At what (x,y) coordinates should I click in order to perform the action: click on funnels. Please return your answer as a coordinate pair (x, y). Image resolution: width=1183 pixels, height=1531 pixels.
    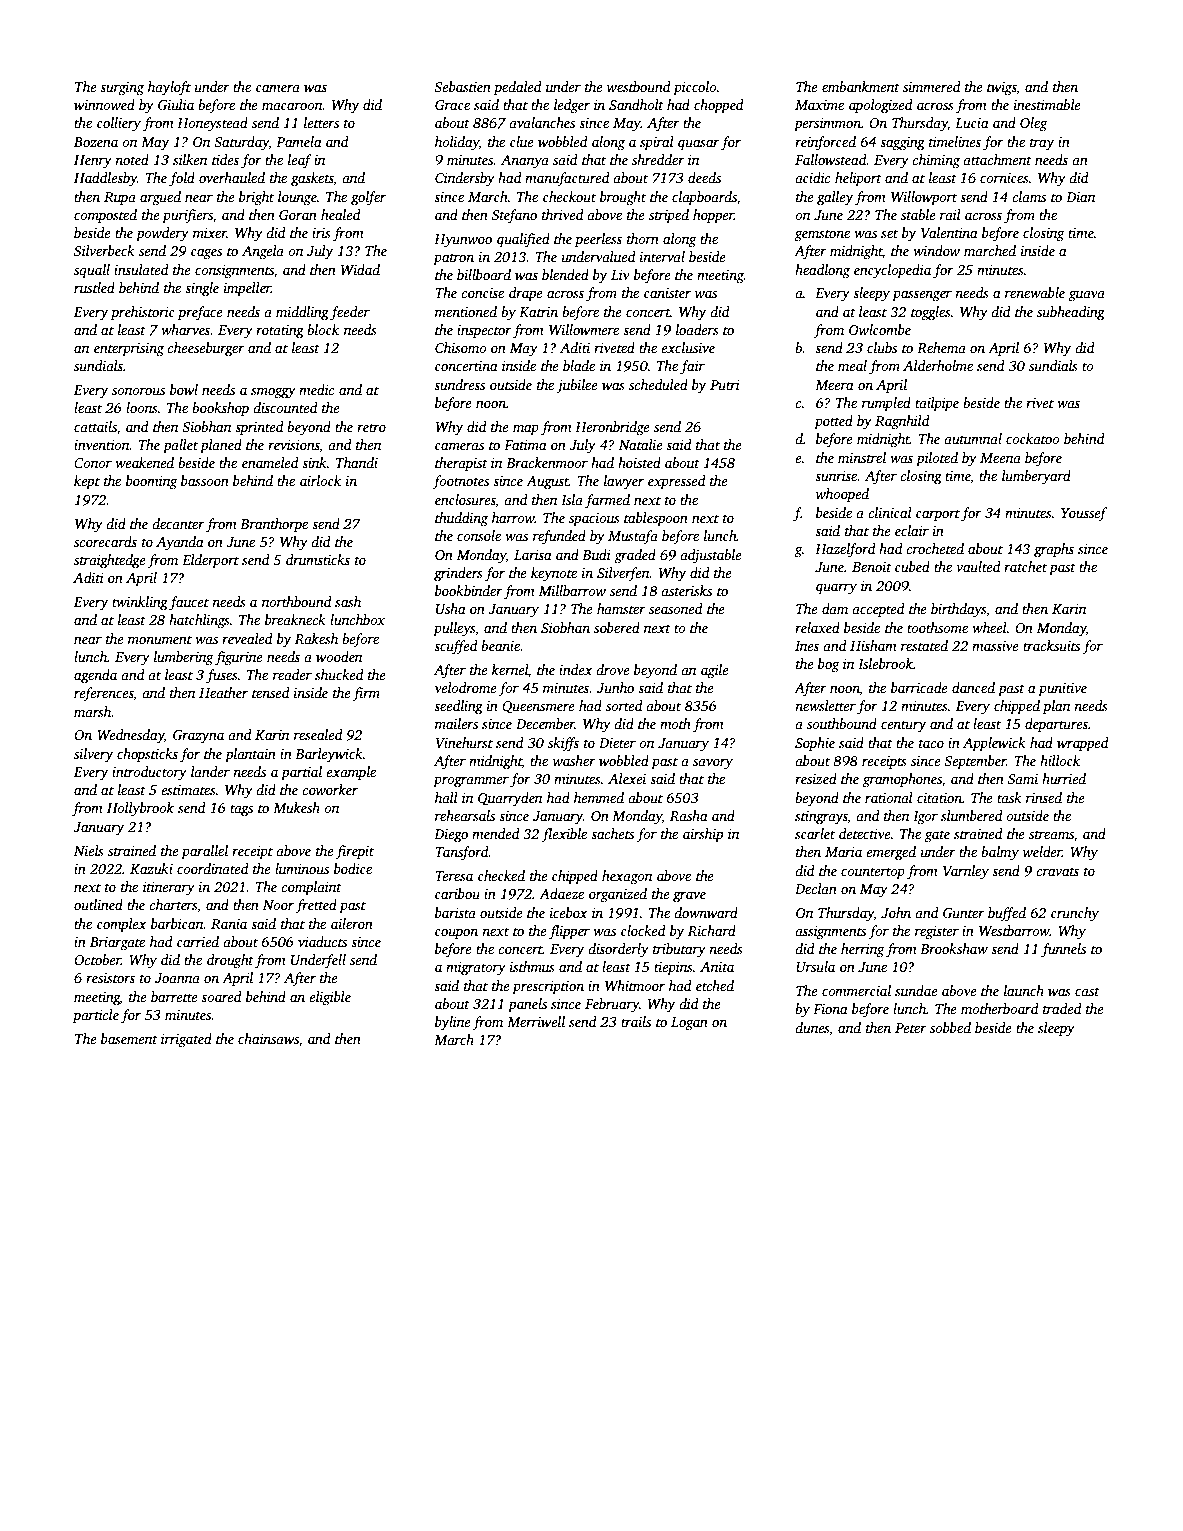
    Looking at the image, I should click on (1063, 950).
